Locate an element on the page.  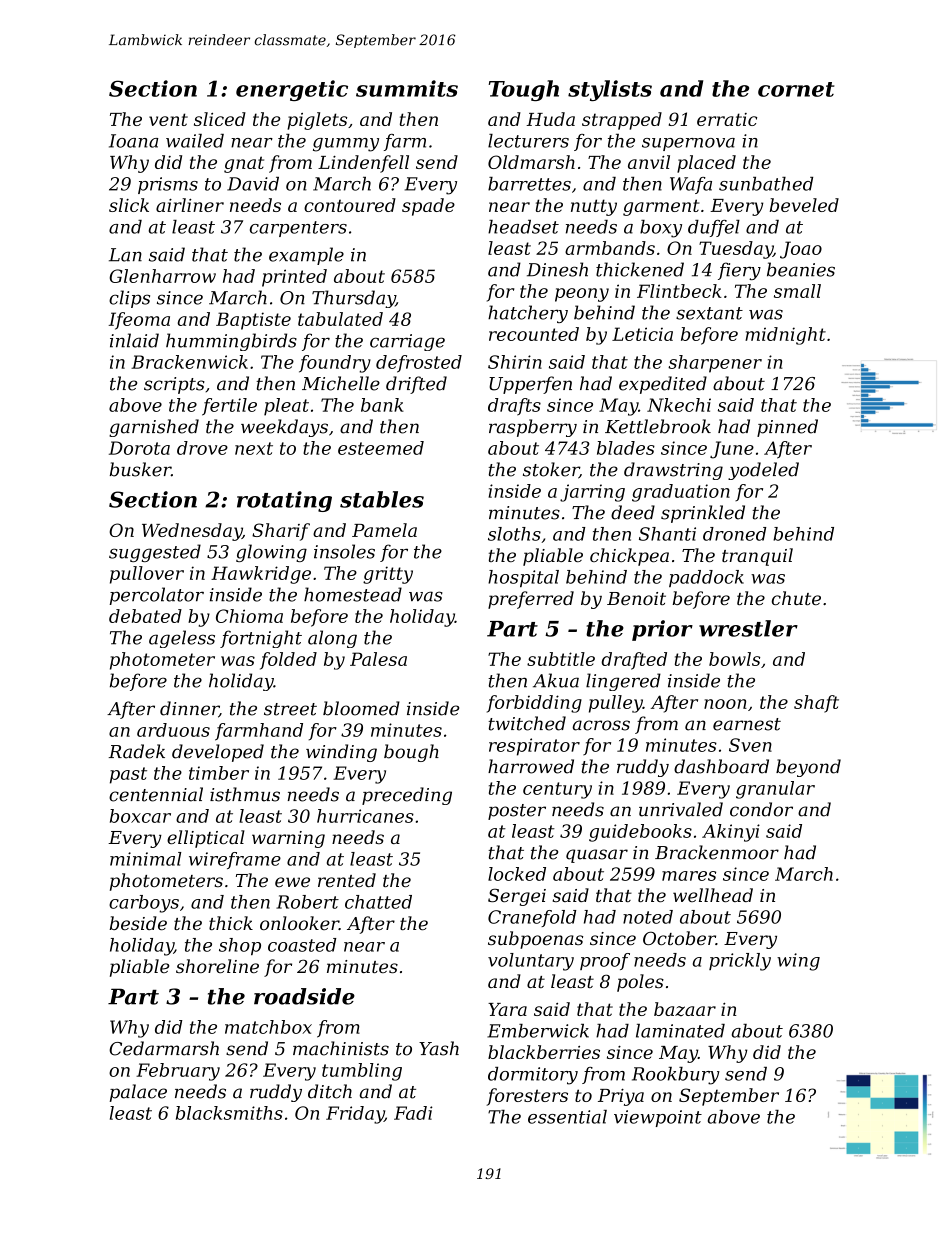
chute is located at coordinates (796, 598).
